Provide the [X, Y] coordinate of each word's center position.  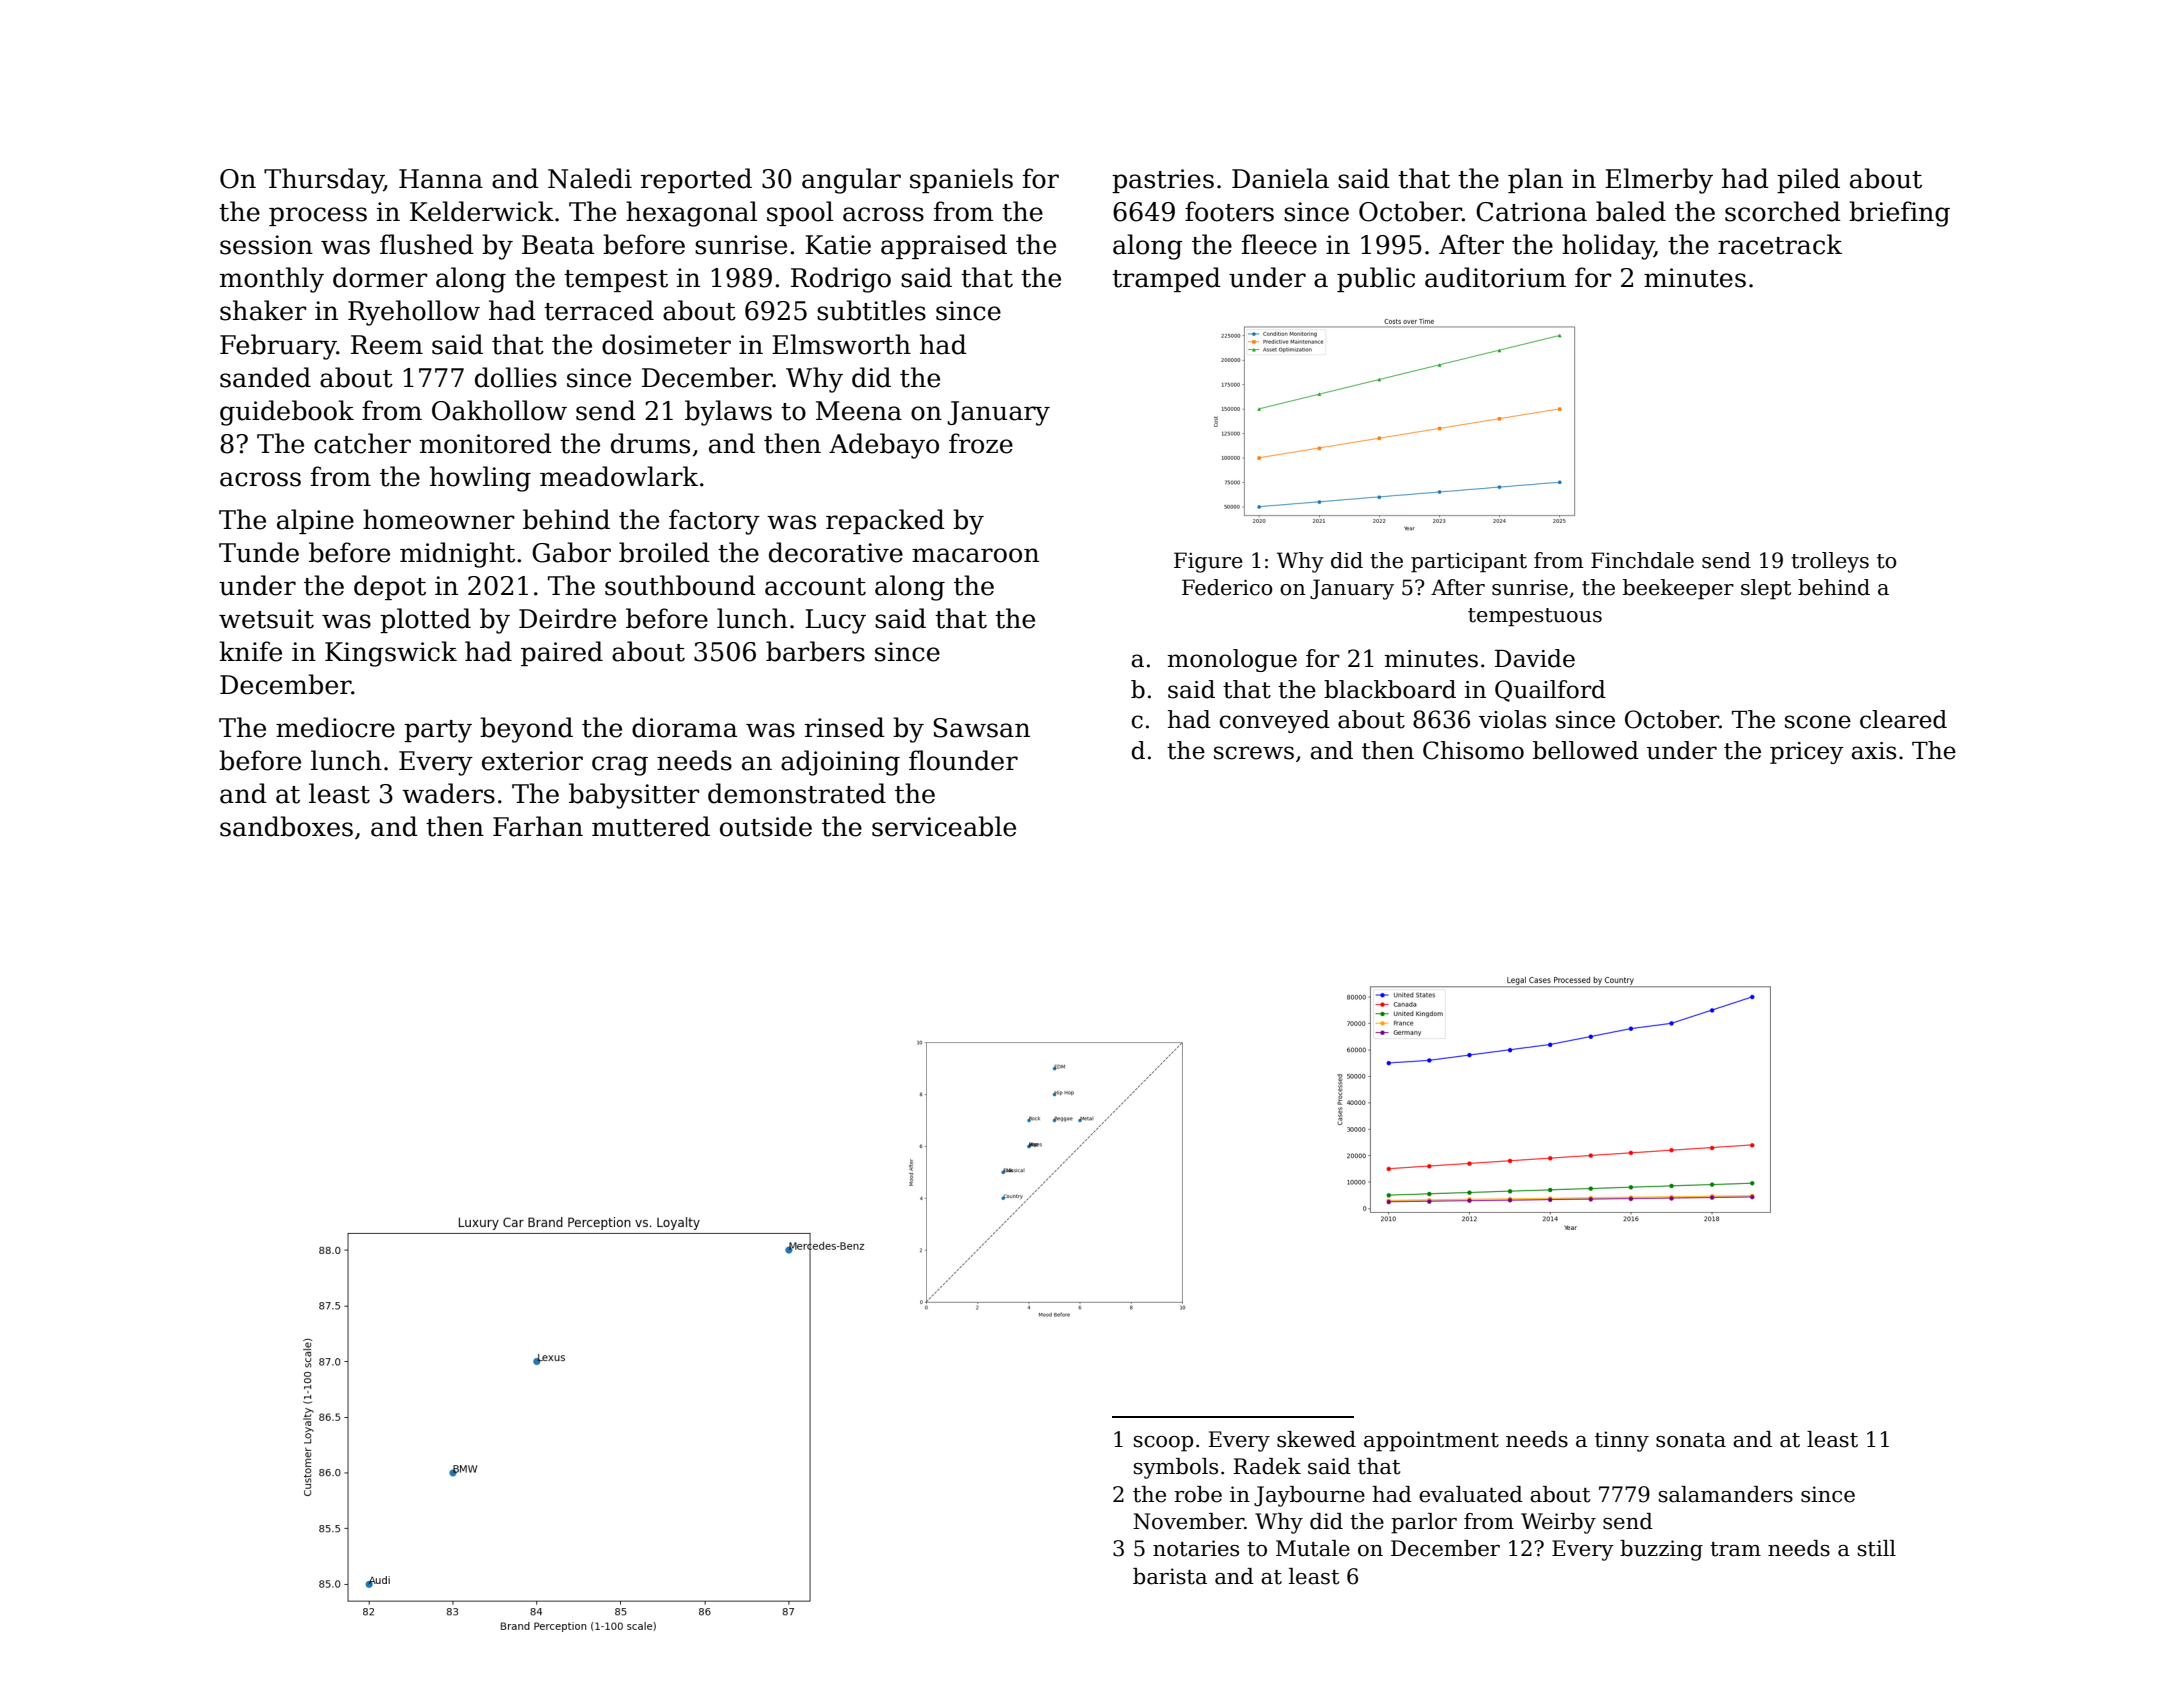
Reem [387, 345]
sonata [1691, 1440]
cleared [1903, 719]
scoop [1163, 1444]
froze [981, 443]
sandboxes [286, 826]
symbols [1176, 1468]
